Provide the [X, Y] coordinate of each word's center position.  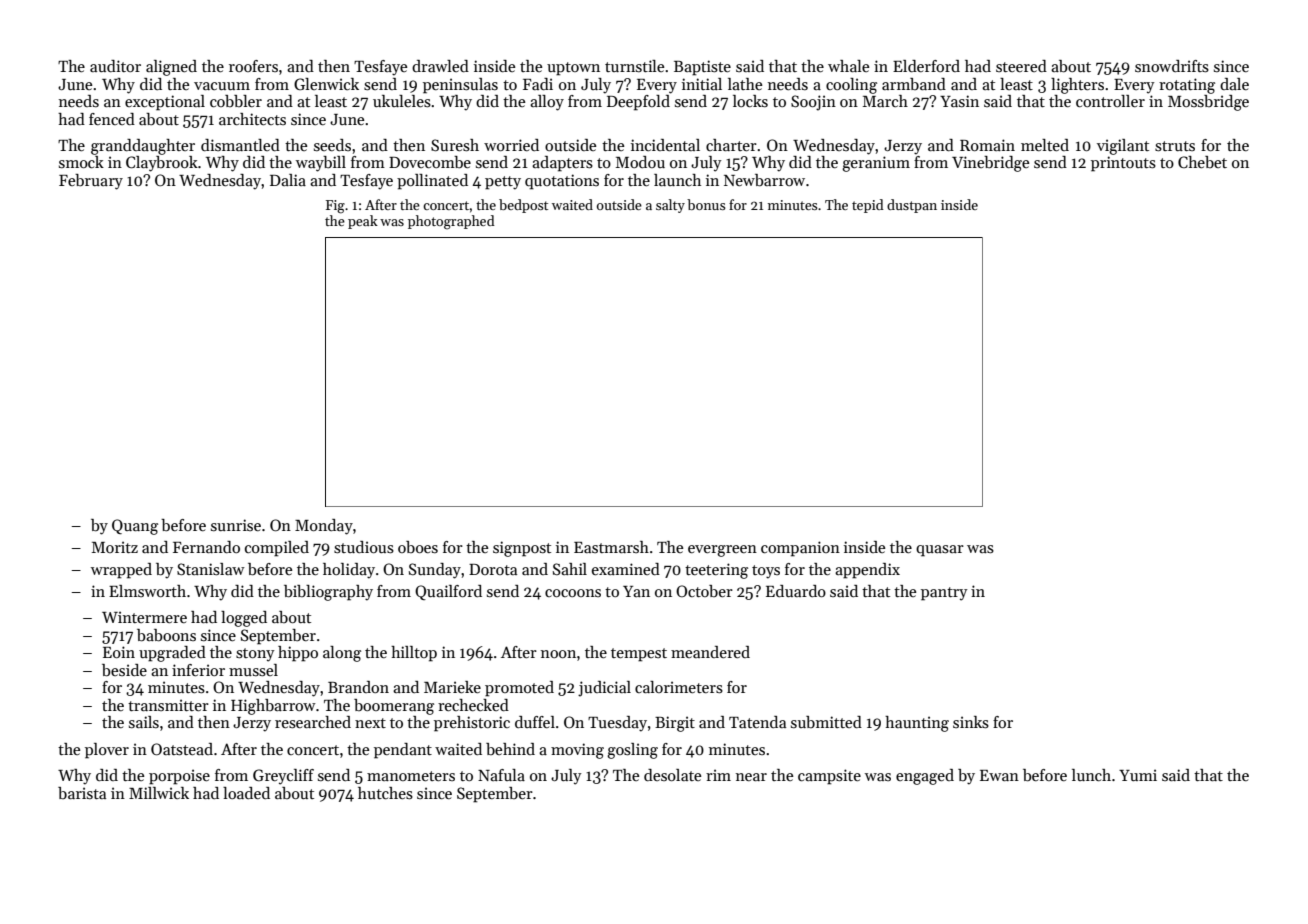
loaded [246, 793]
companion [800, 549]
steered [1021, 66]
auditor [115, 66]
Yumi [1138, 775]
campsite [829, 777]
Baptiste [702, 68]
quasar [940, 551]
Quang [135, 527]
